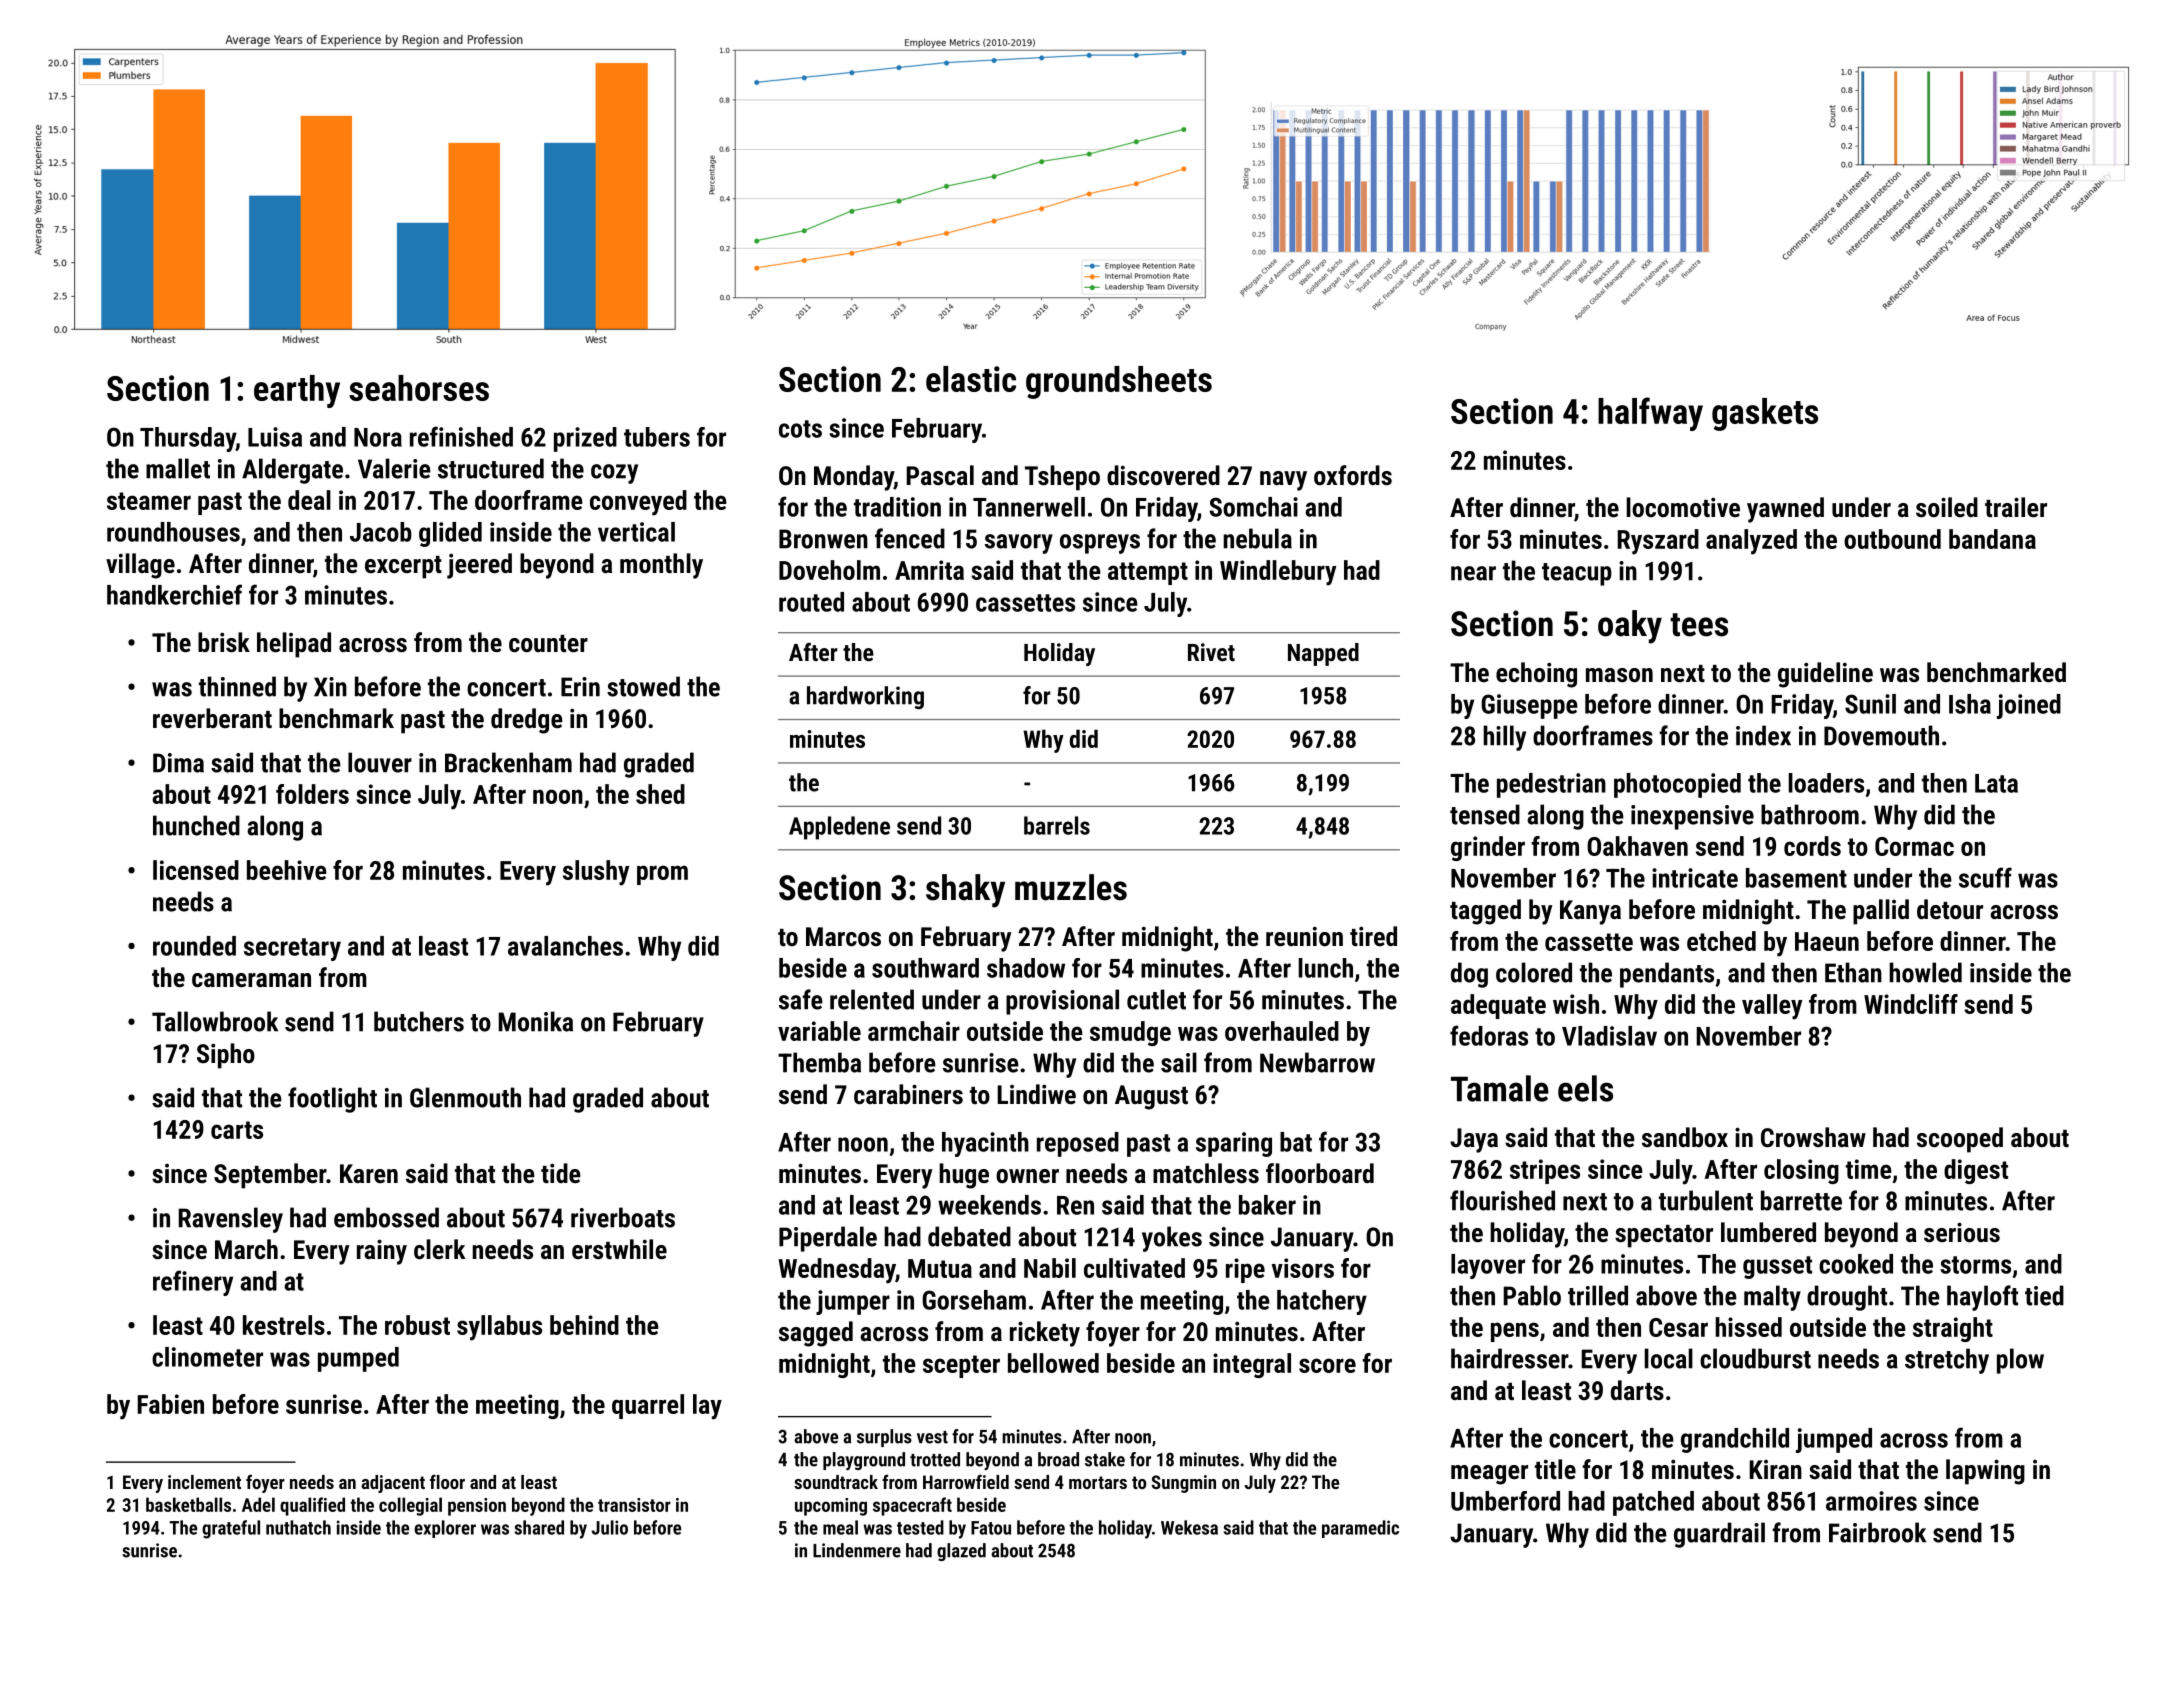 This screenshot has height=1683, width=2178. Describe the element at coordinates (419, 388) in the screenshot. I see `seahorses` at that location.
